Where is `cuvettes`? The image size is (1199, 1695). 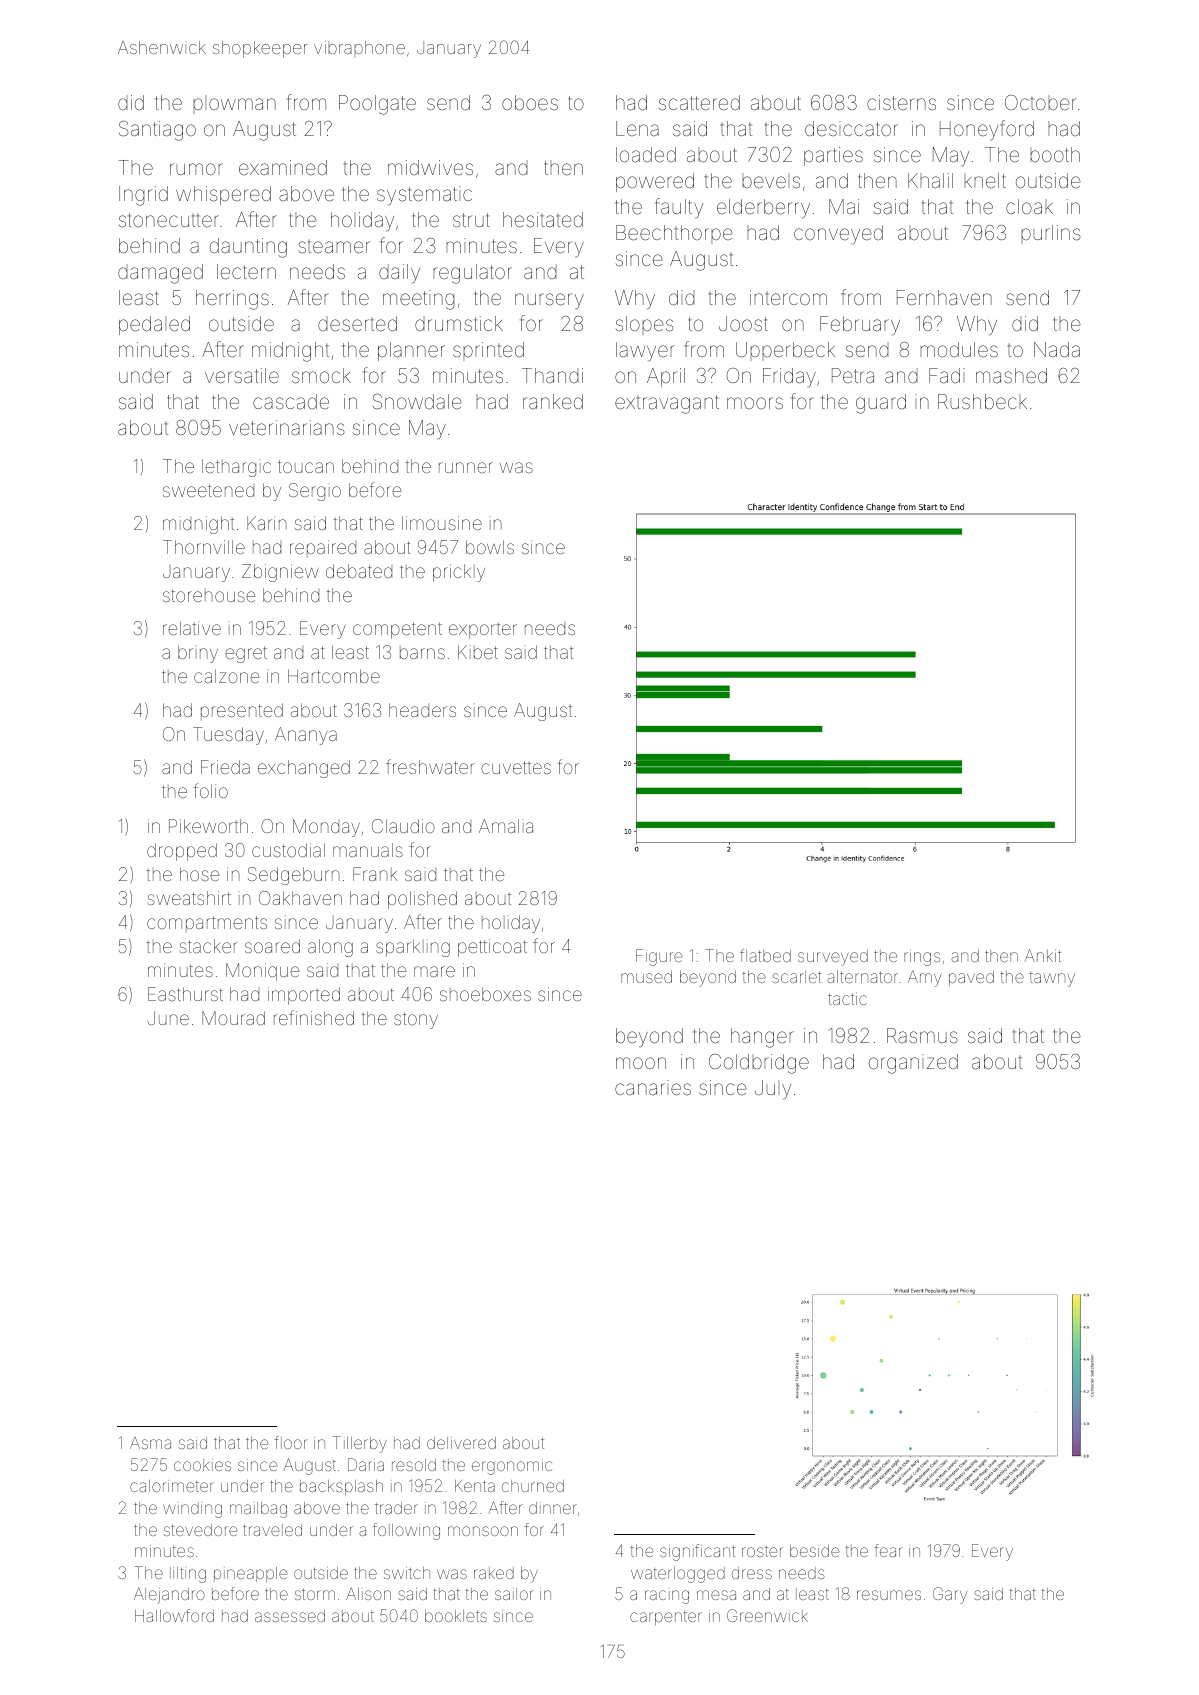 cuvettes is located at coordinates (516, 767).
